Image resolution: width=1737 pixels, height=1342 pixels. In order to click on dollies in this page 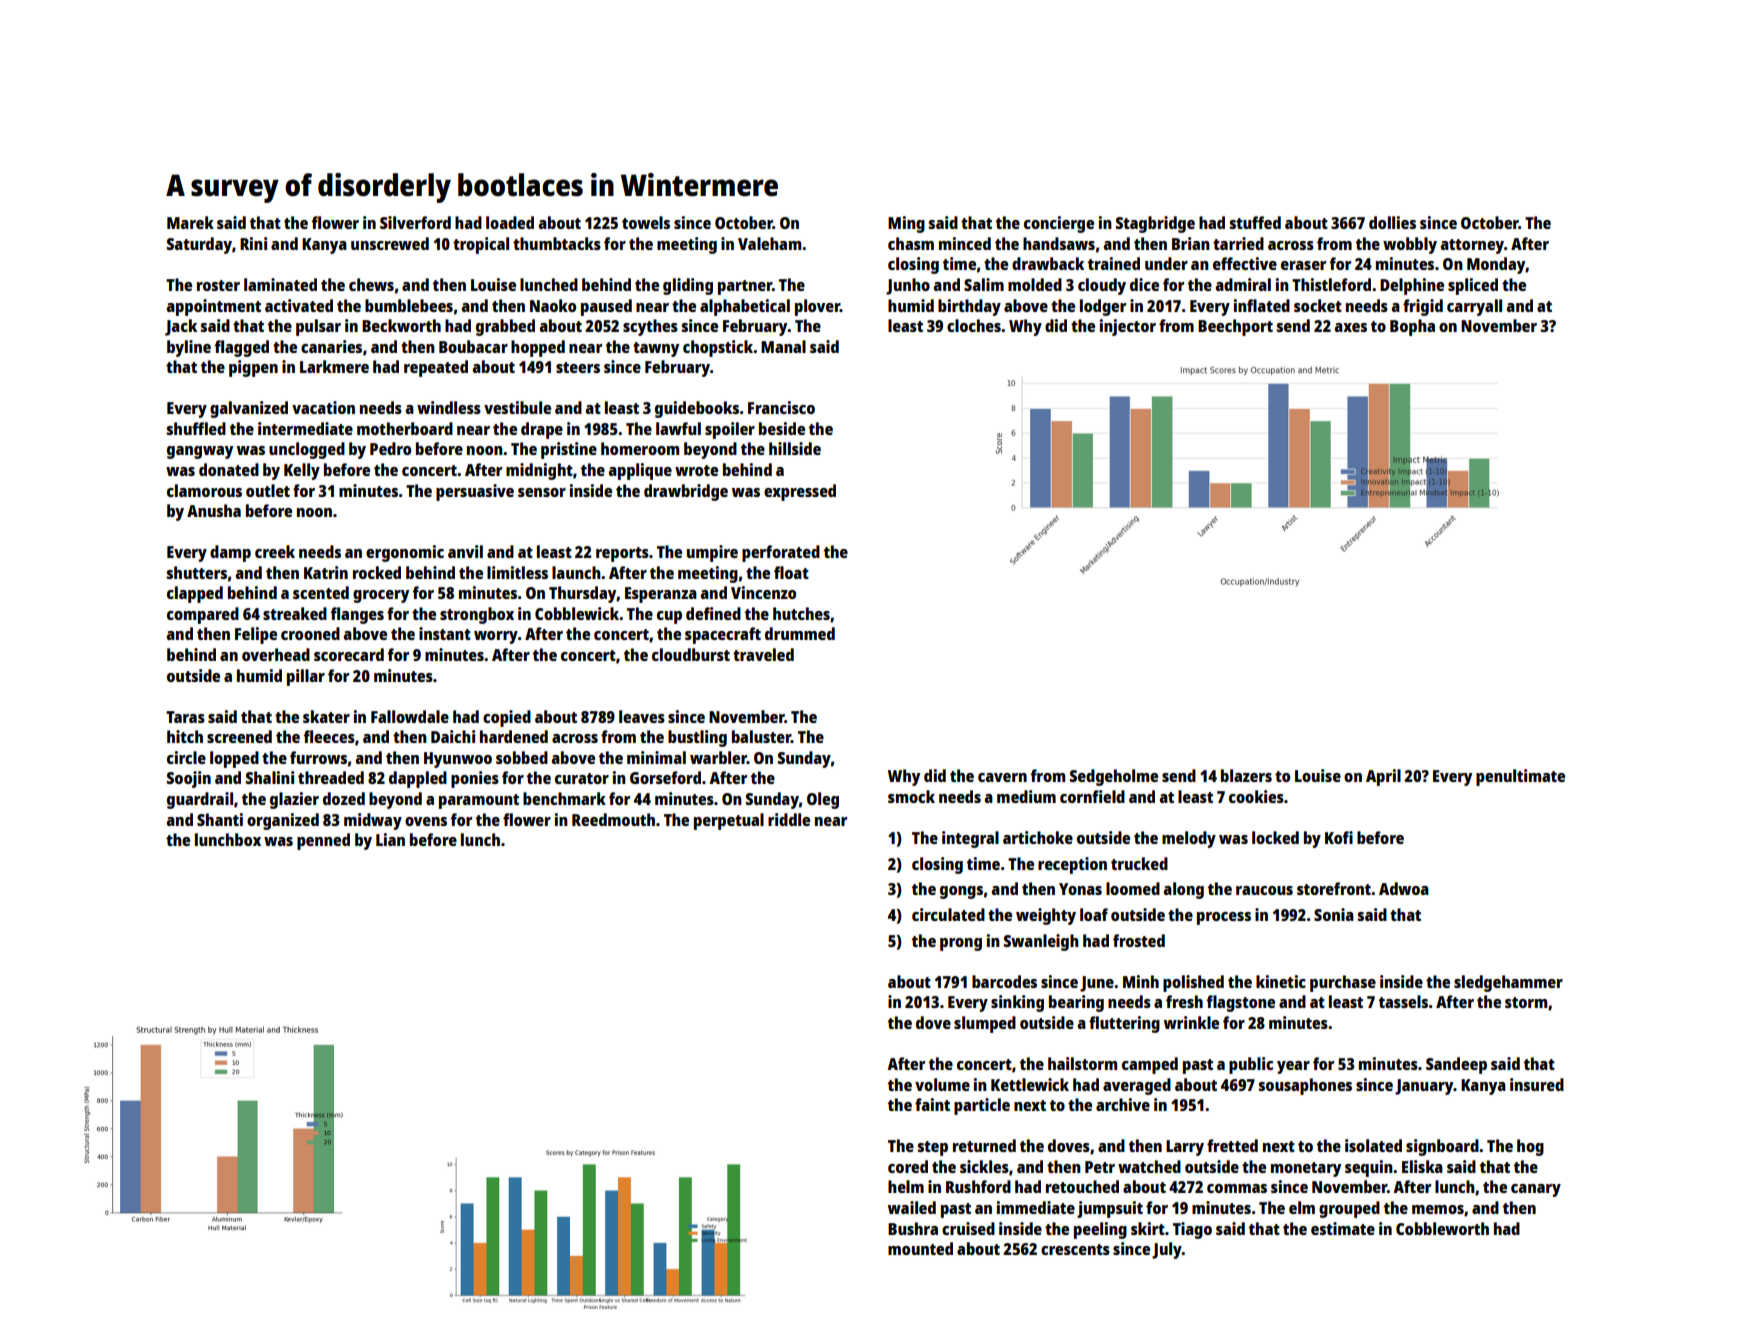, I will do `click(1392, 222)`.
